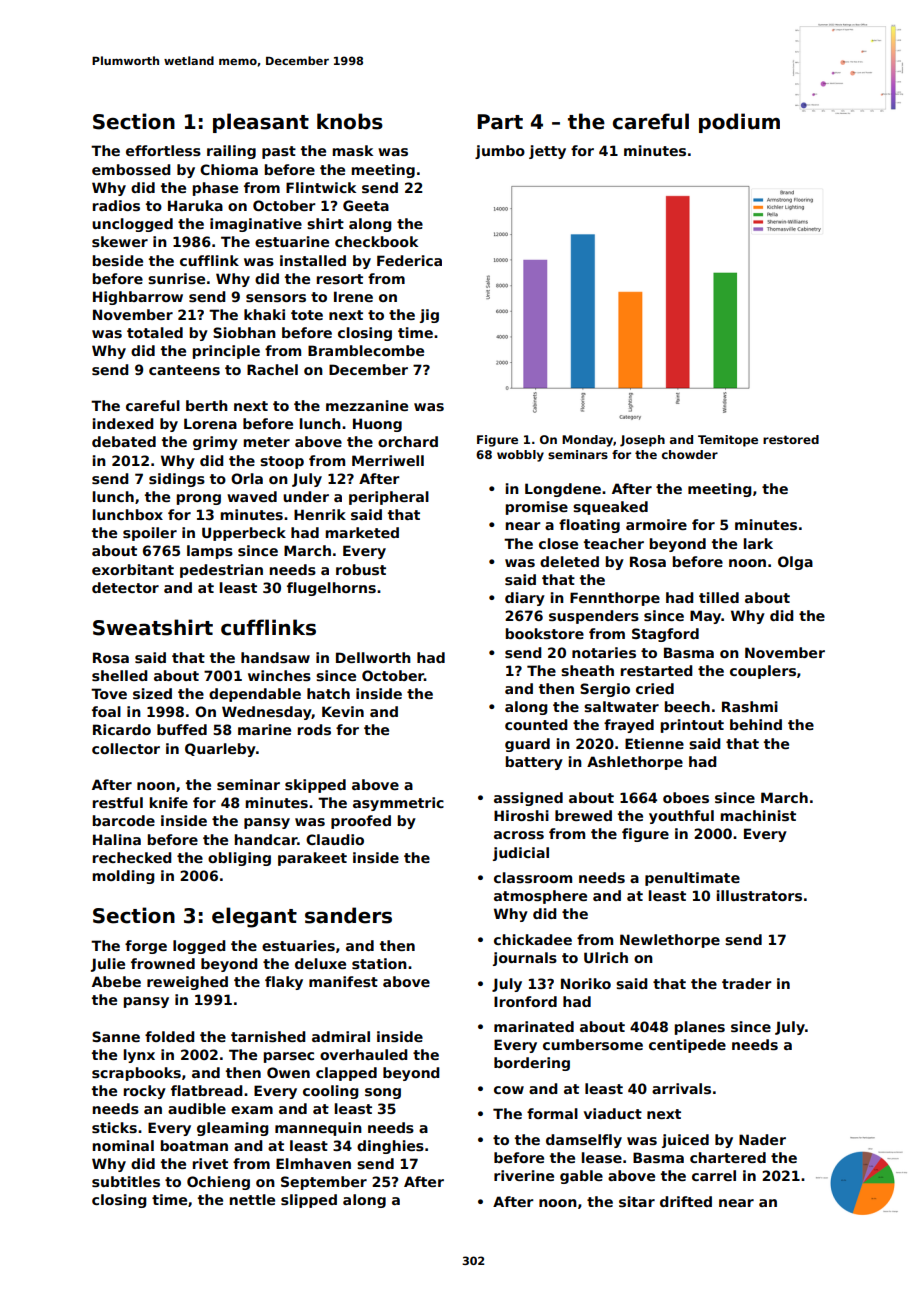  I want to click on podium, so click(739, 123).
